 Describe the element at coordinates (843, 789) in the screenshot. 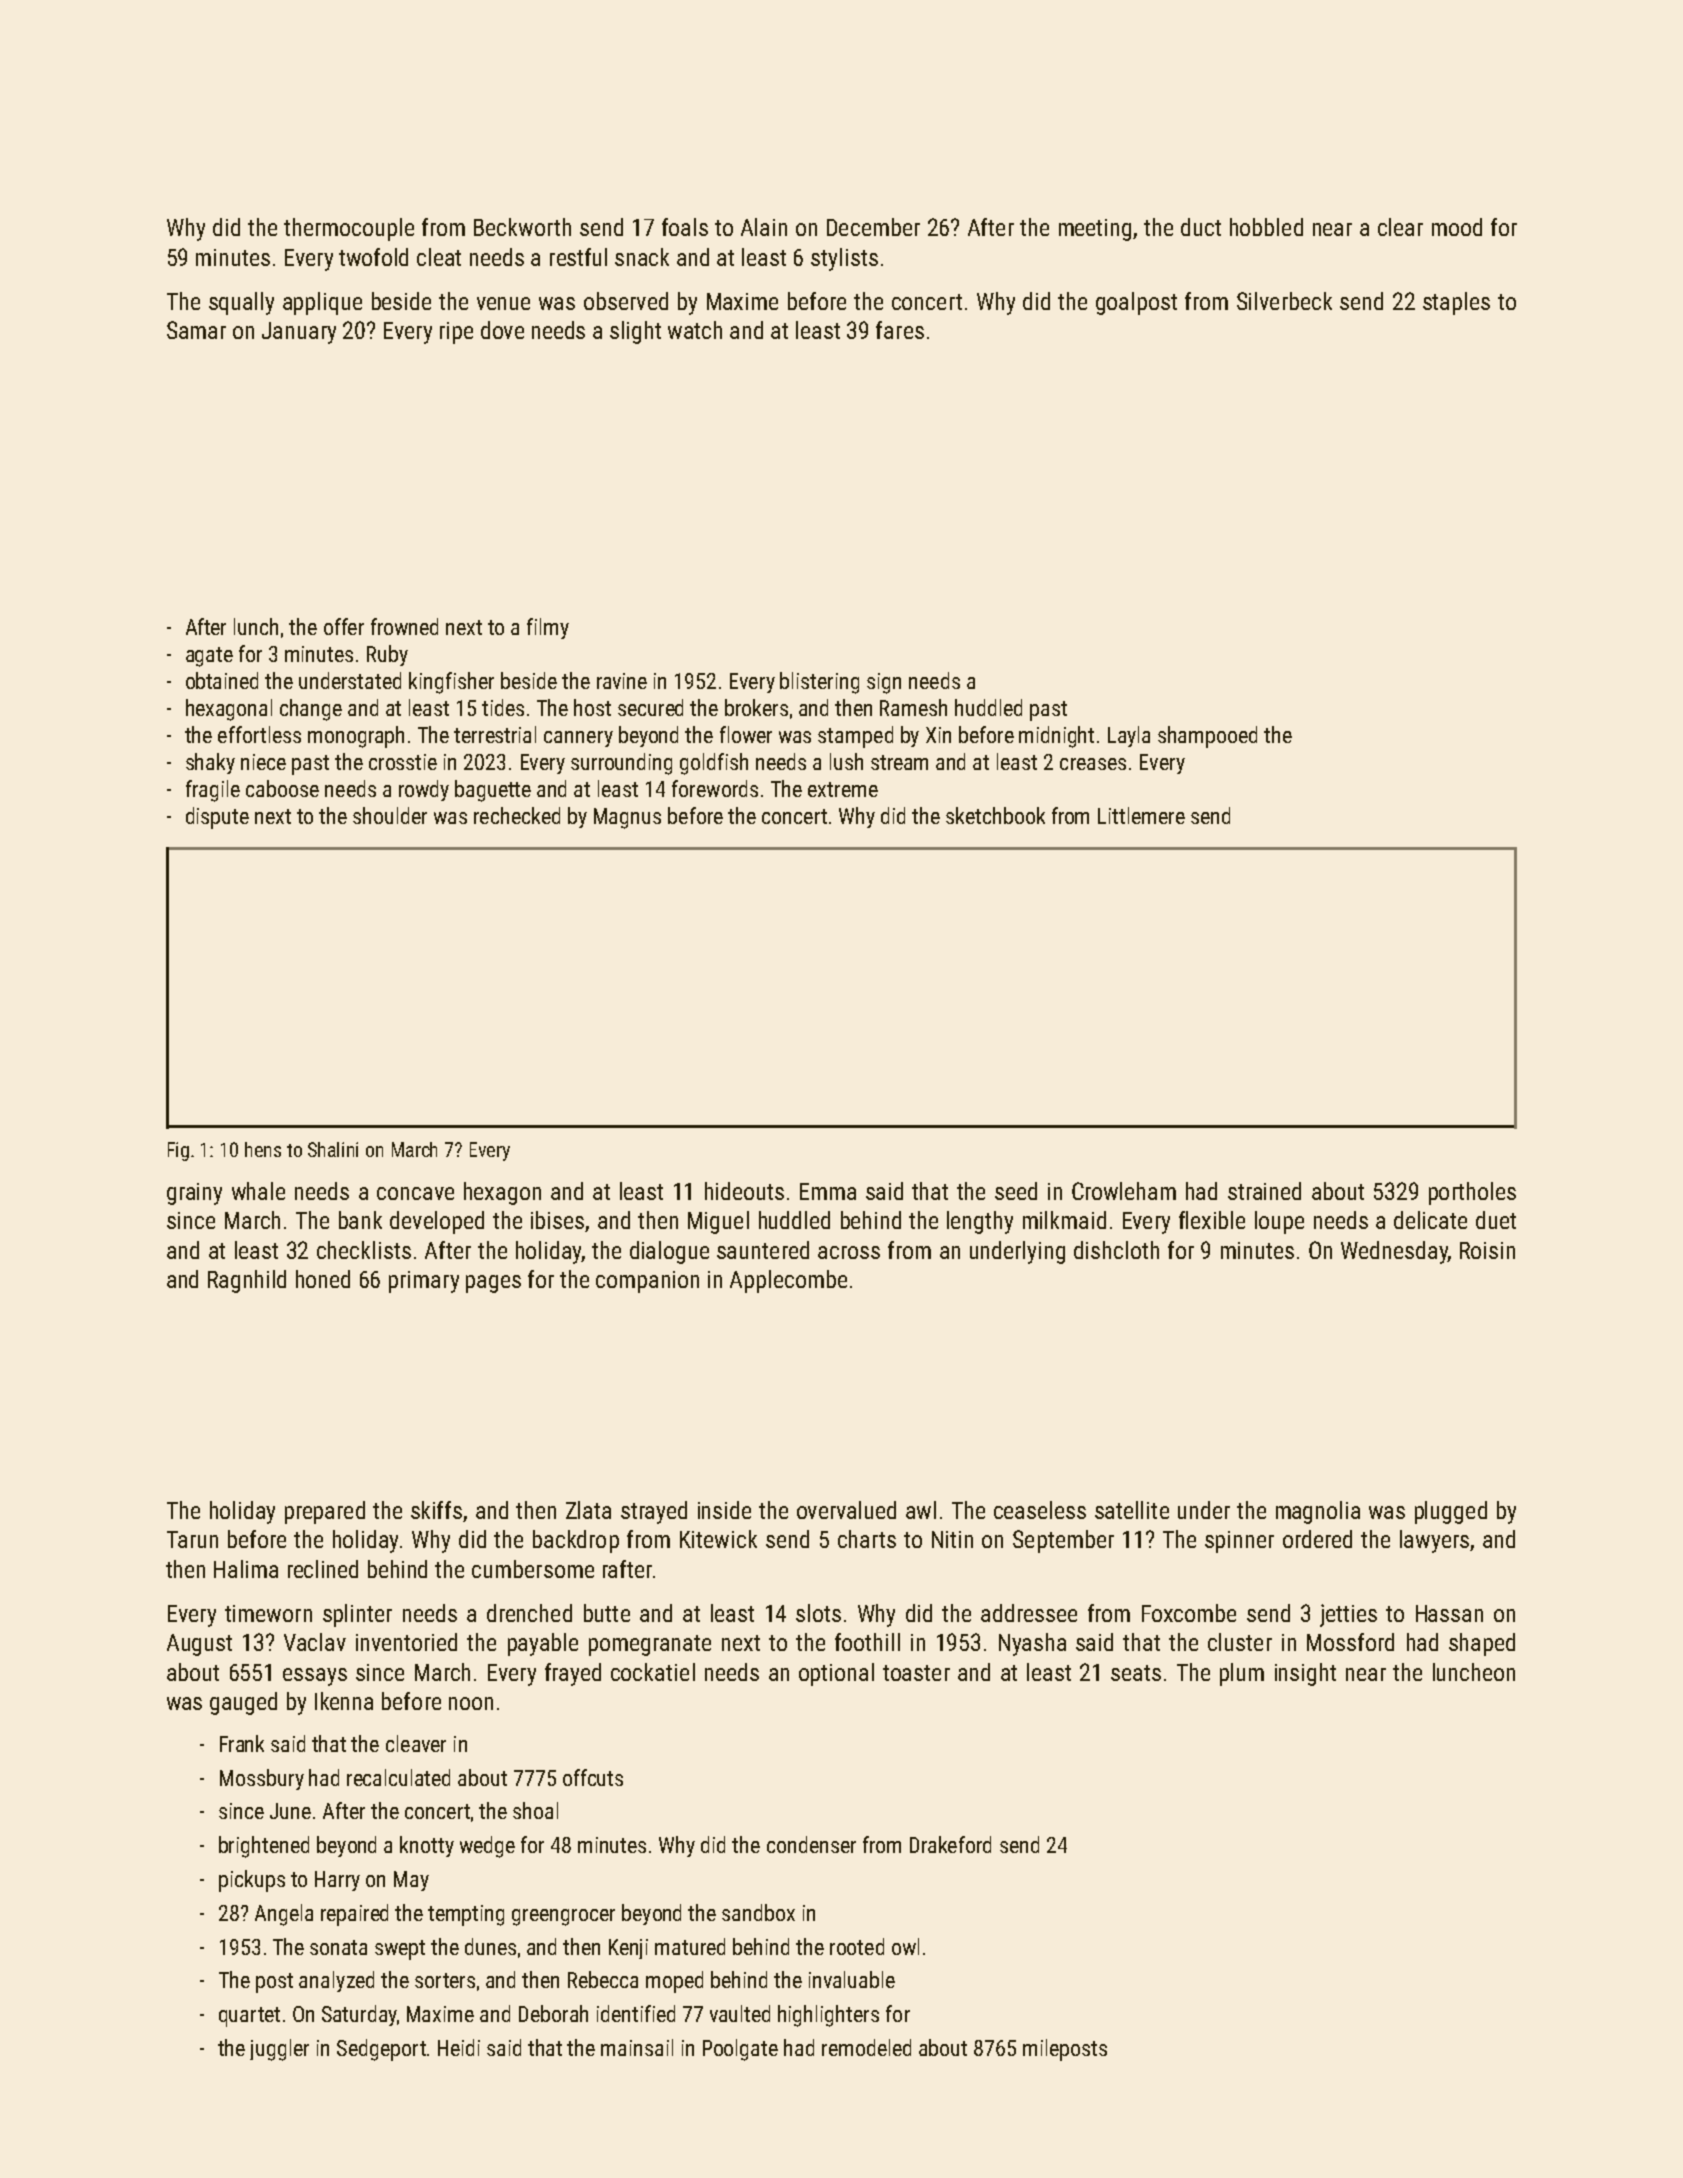

I see `extreme` at that location.
